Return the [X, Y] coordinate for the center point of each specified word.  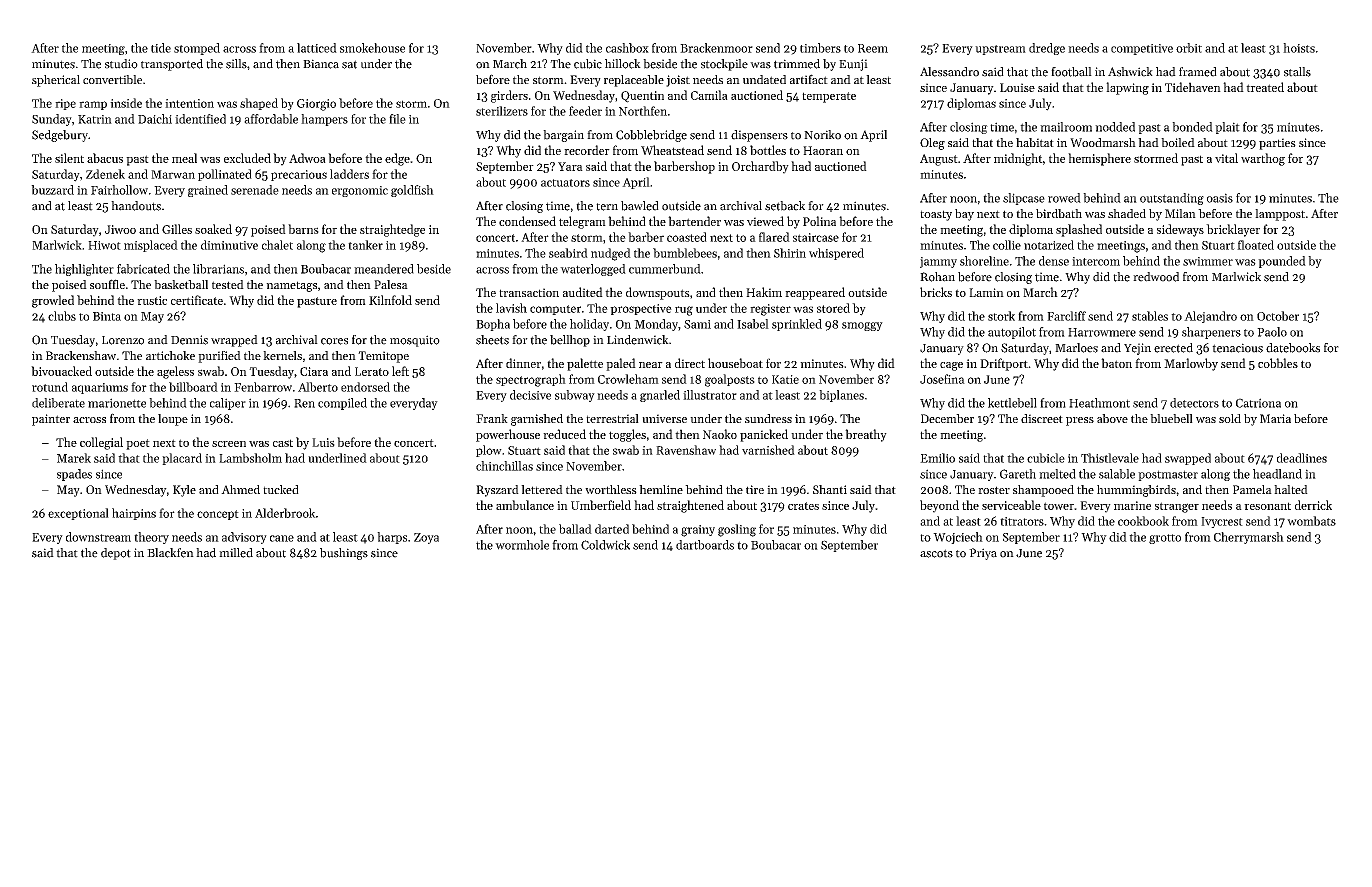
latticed [317, 48]
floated [1255, 245]
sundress [768, 418]
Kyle [184, 491]
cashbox [627, 48]
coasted [687, 237]
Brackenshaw [81, 355]
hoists [1299, 48]
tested [228, 284]
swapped [1188, 459]
